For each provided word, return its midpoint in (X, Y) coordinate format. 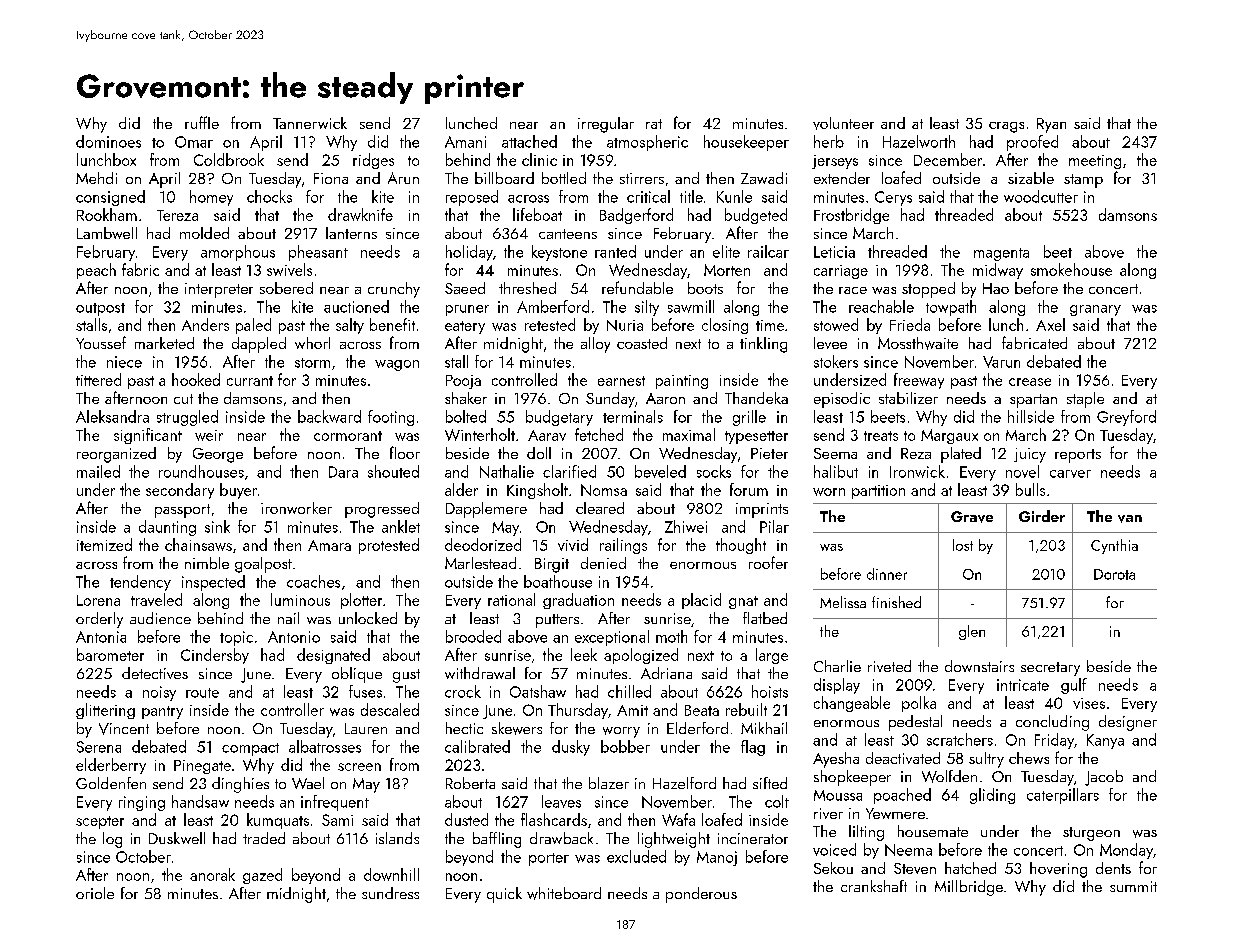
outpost (100, 309)
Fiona (331, 178)
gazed (262, 876)
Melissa (843, 602)
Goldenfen (111, 783)
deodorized (483, 544)
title (691, 196)
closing (725, 326)
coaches (313, 581)
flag (753, 748)
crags (1006, 127)
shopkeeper (852, 778)
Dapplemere (486, 510)
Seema (835, 453)
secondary (180, 491)
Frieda (910, 324)
